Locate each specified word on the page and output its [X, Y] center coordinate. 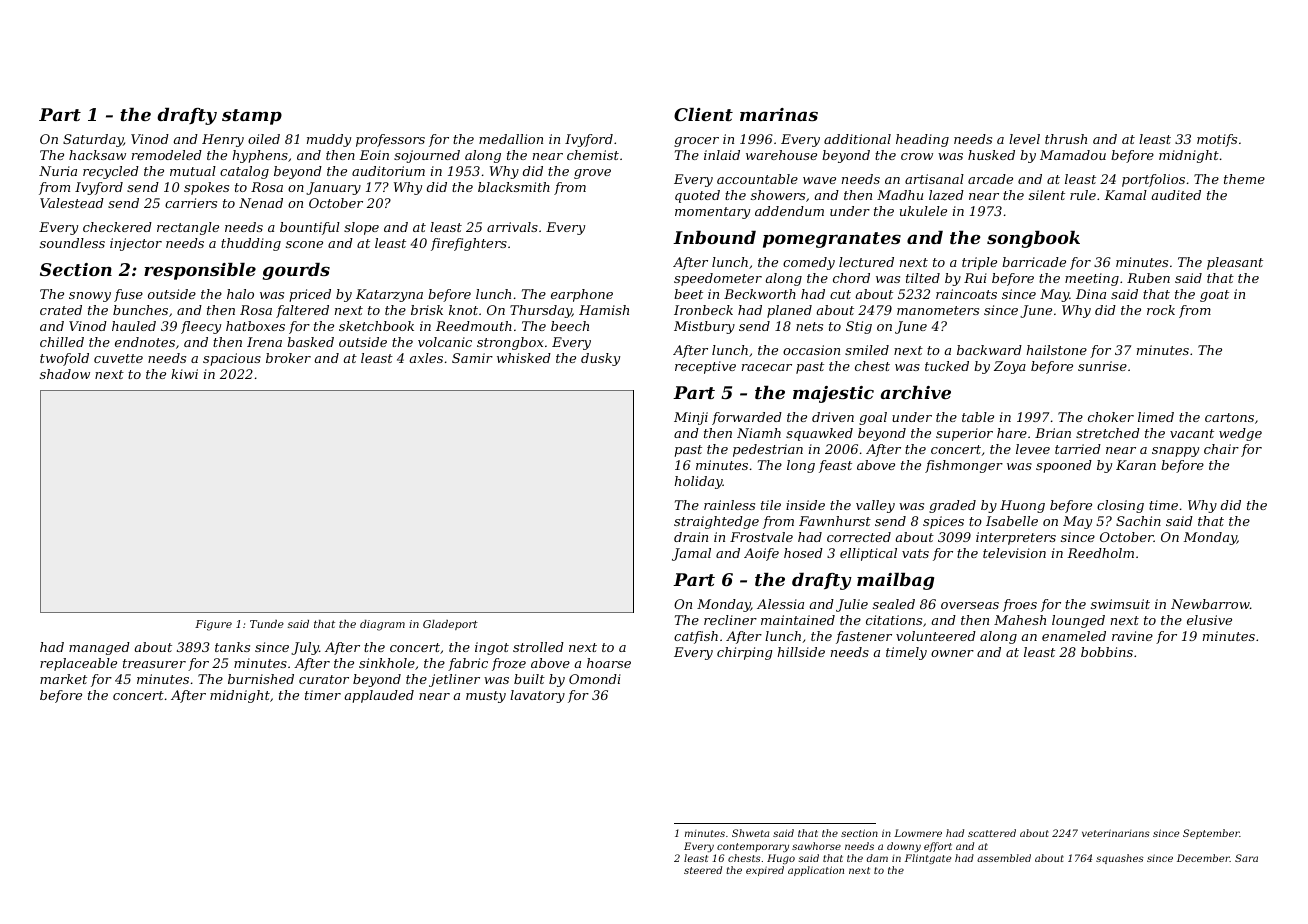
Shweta [750, 833]
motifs [1217, 140]
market [63, 679]
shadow [65, 374]
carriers [191, 203]
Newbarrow [1210, 604]
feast [835, 466]
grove [592, 174]
